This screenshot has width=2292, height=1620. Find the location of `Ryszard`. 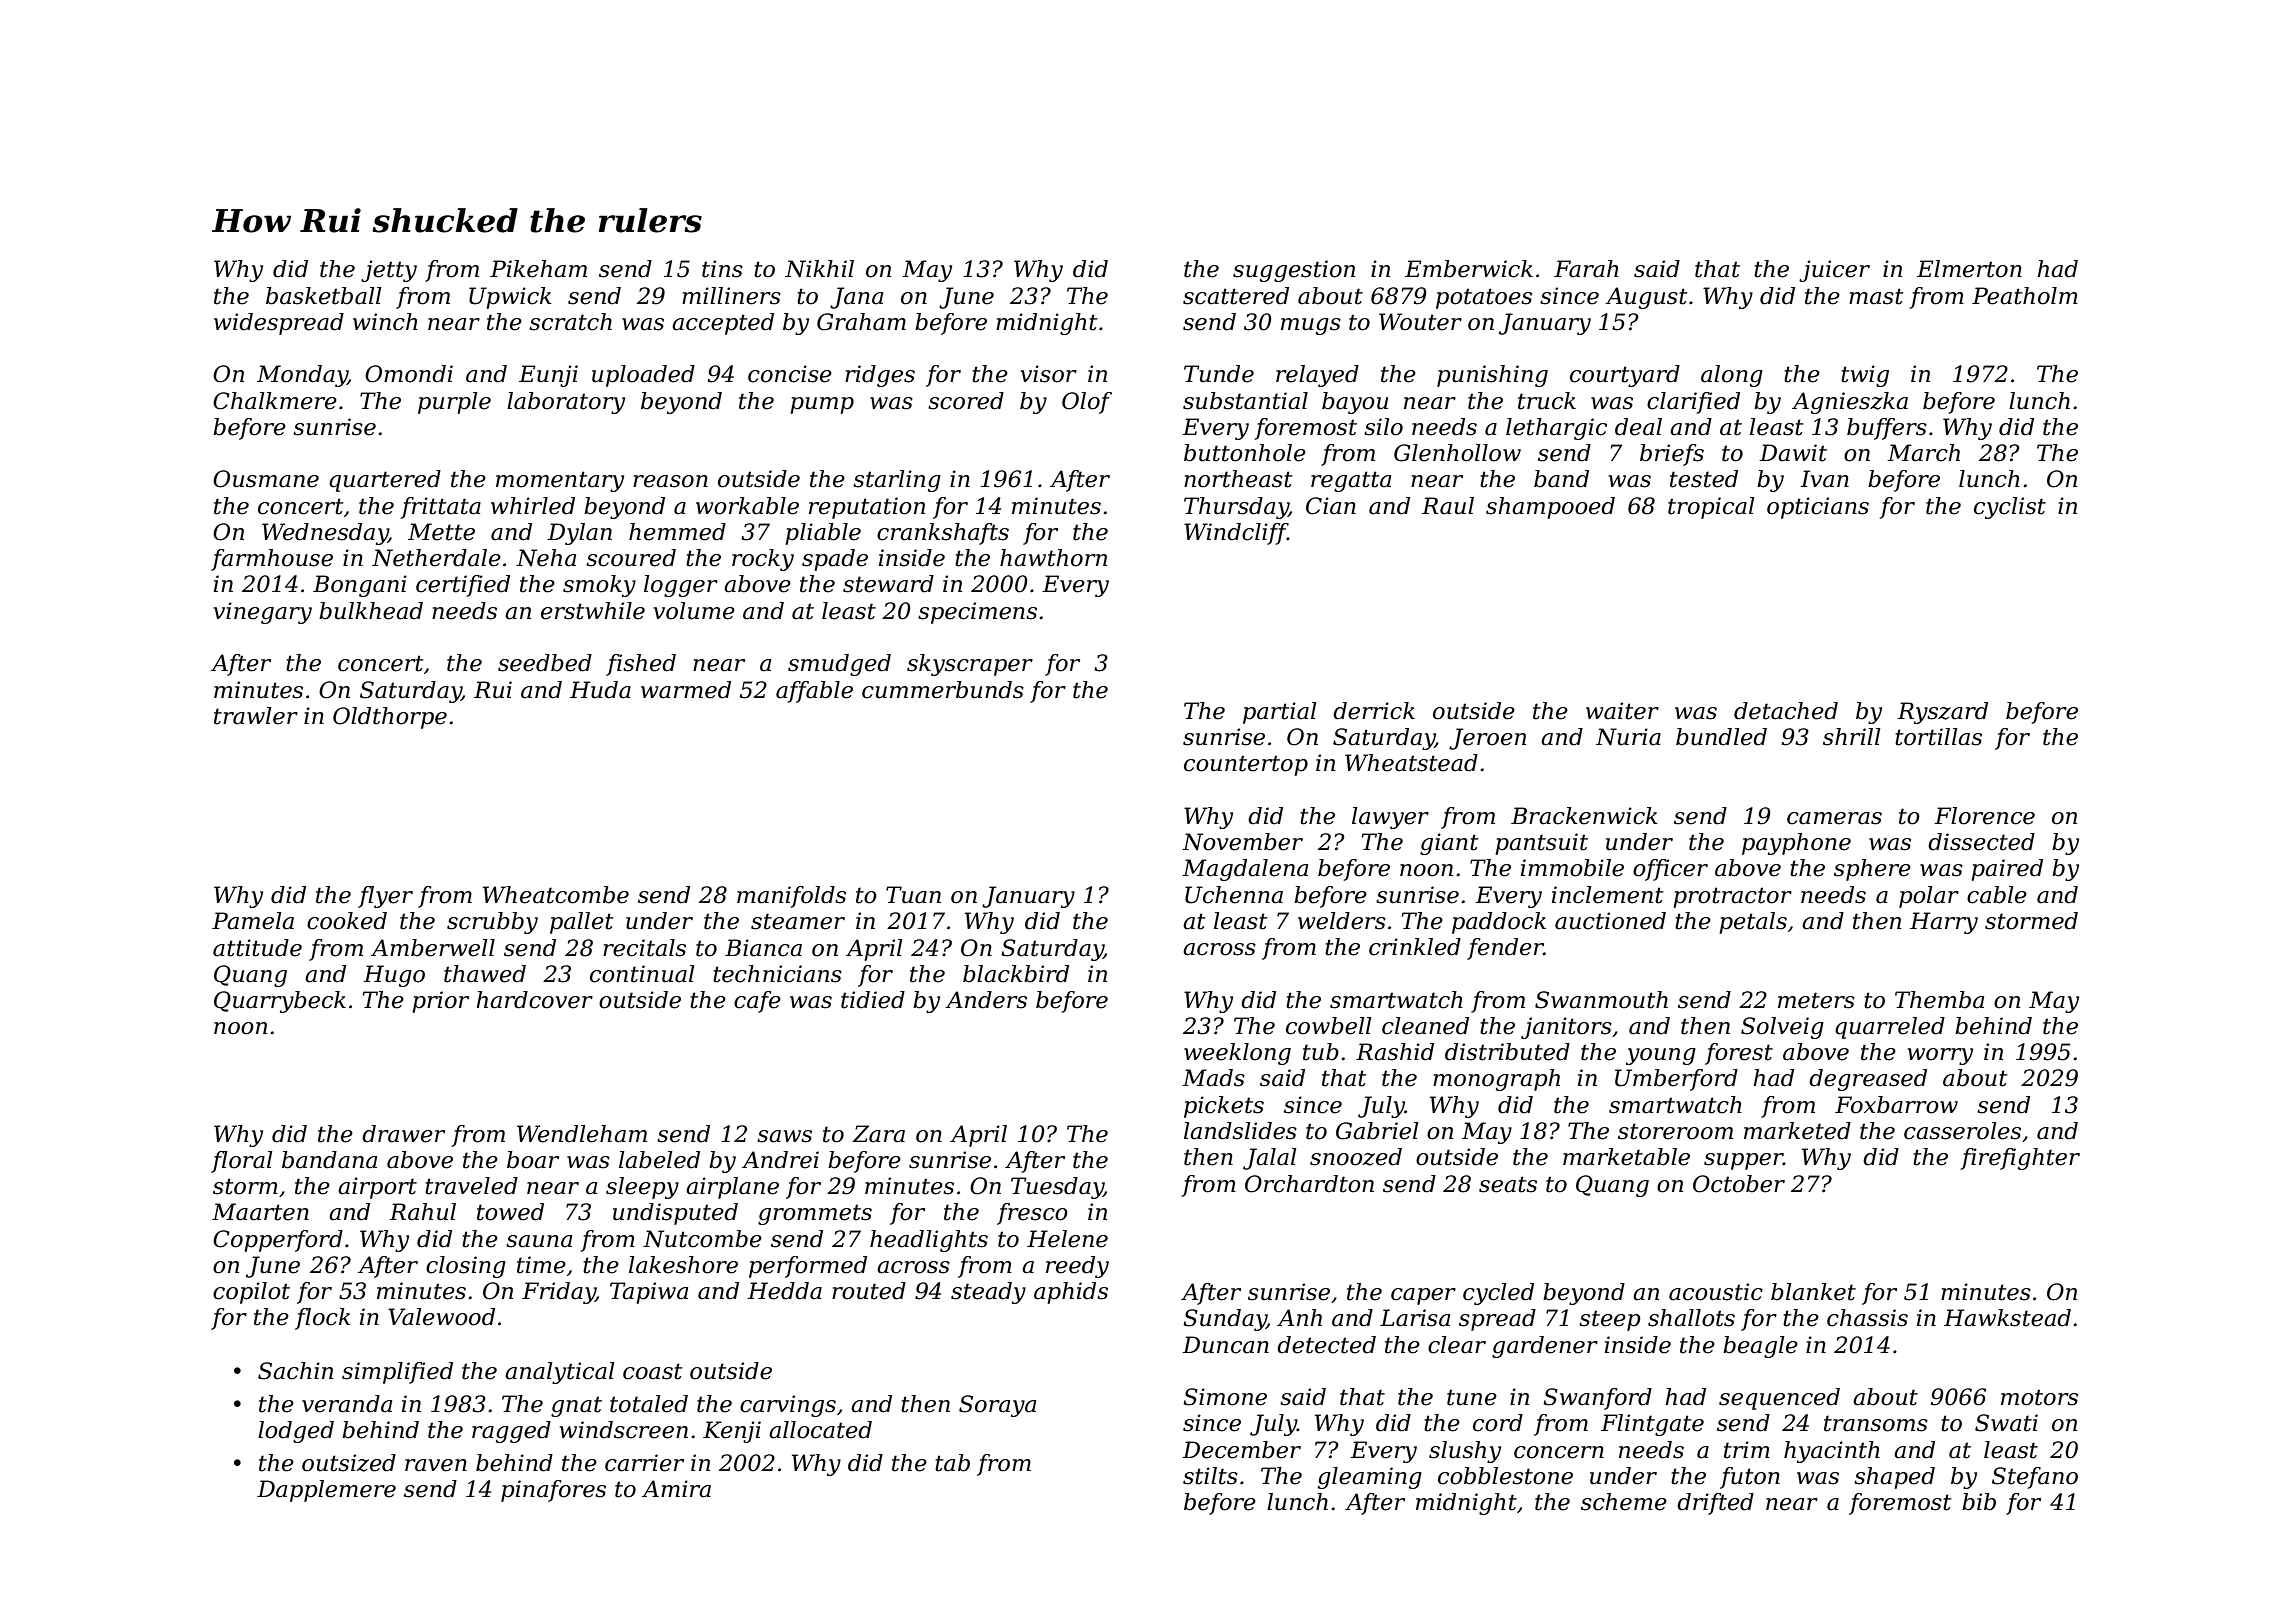

Ryszard is located at coordinates (1942, 713).
